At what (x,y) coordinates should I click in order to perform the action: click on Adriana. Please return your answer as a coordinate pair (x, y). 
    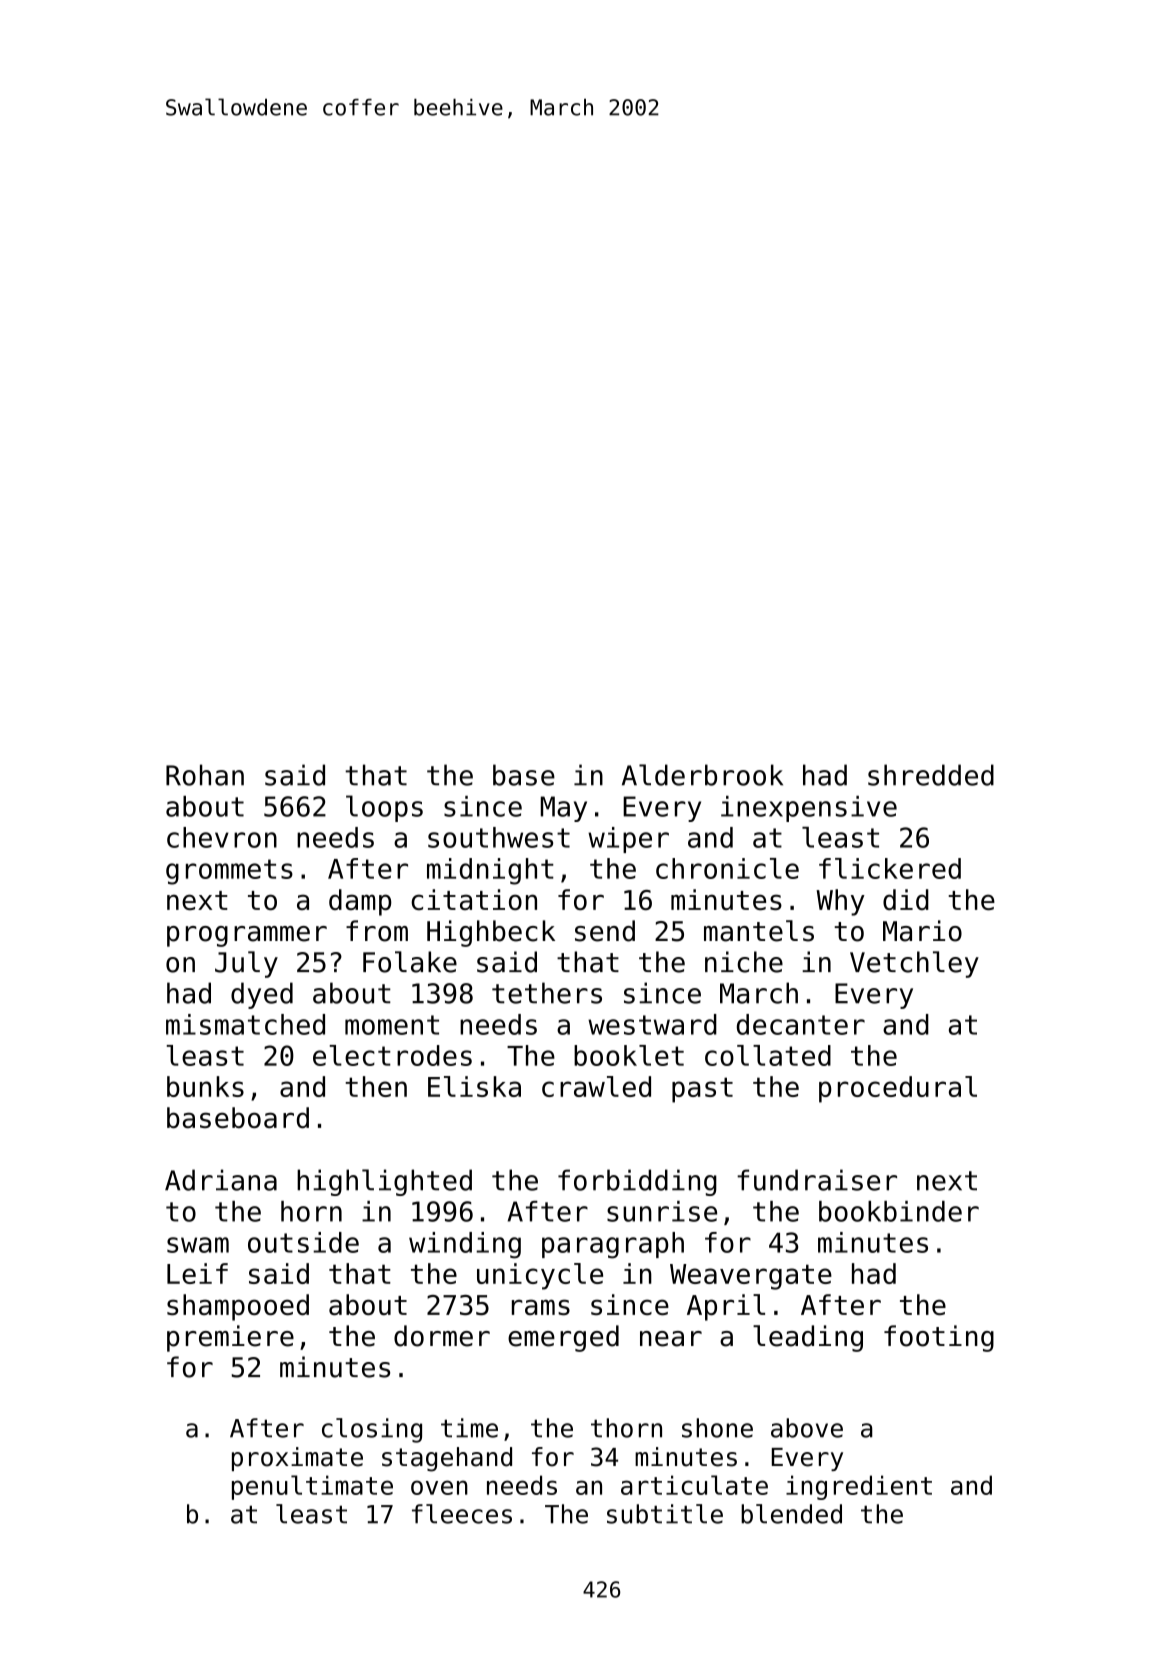
    Looking at the image, I should click on (221, 1180).
